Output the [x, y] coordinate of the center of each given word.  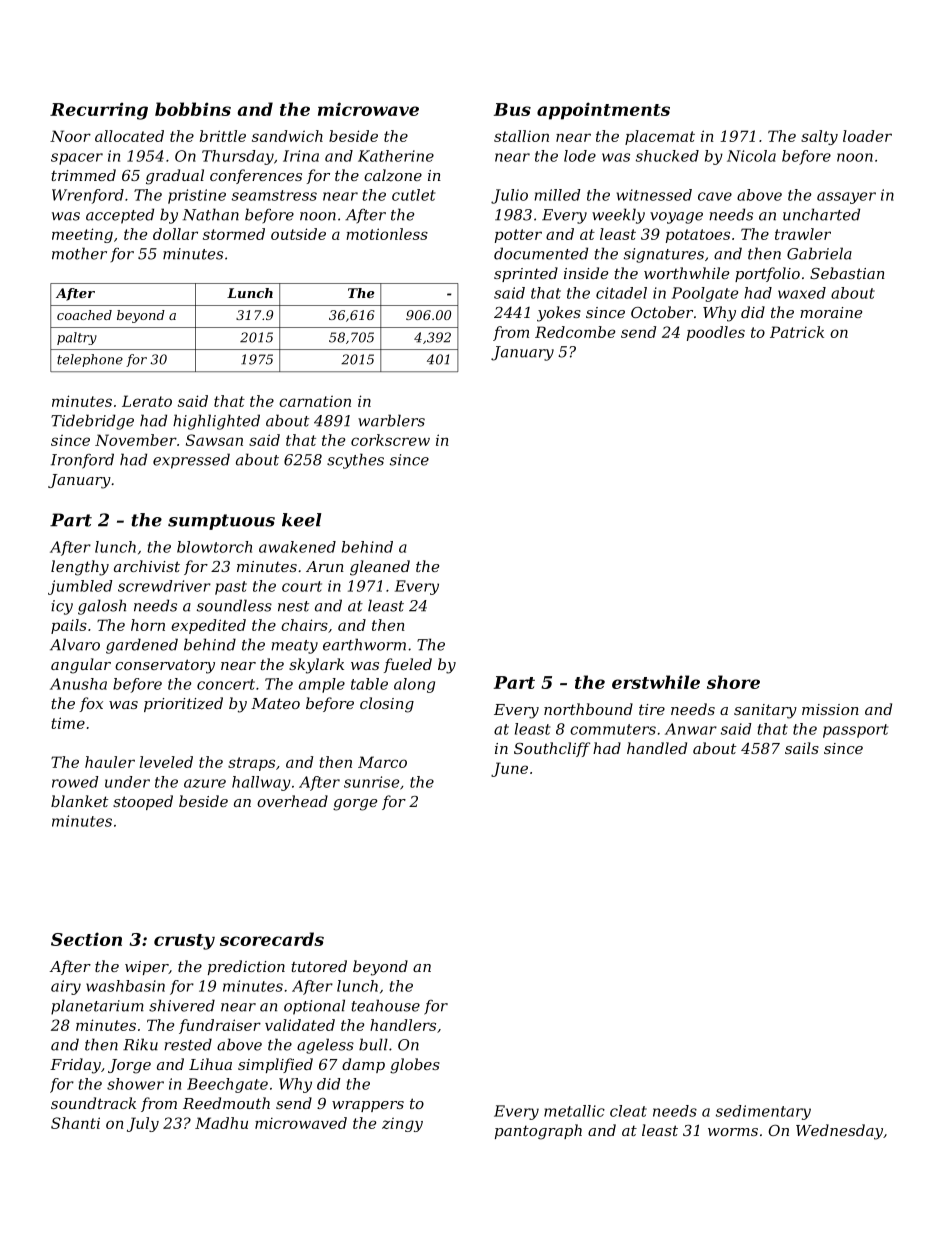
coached [84, 315]
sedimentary [763, 1112]
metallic [574, 1111]
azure [205, 783]
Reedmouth [226, 1103]
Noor [70, 136]
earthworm [364, 644]
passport [855, 731]
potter [518, 236]
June [509, 769]
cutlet [413, 195]
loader [867, 136]
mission [830, 709]
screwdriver [164, 586]
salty [819, 137]
